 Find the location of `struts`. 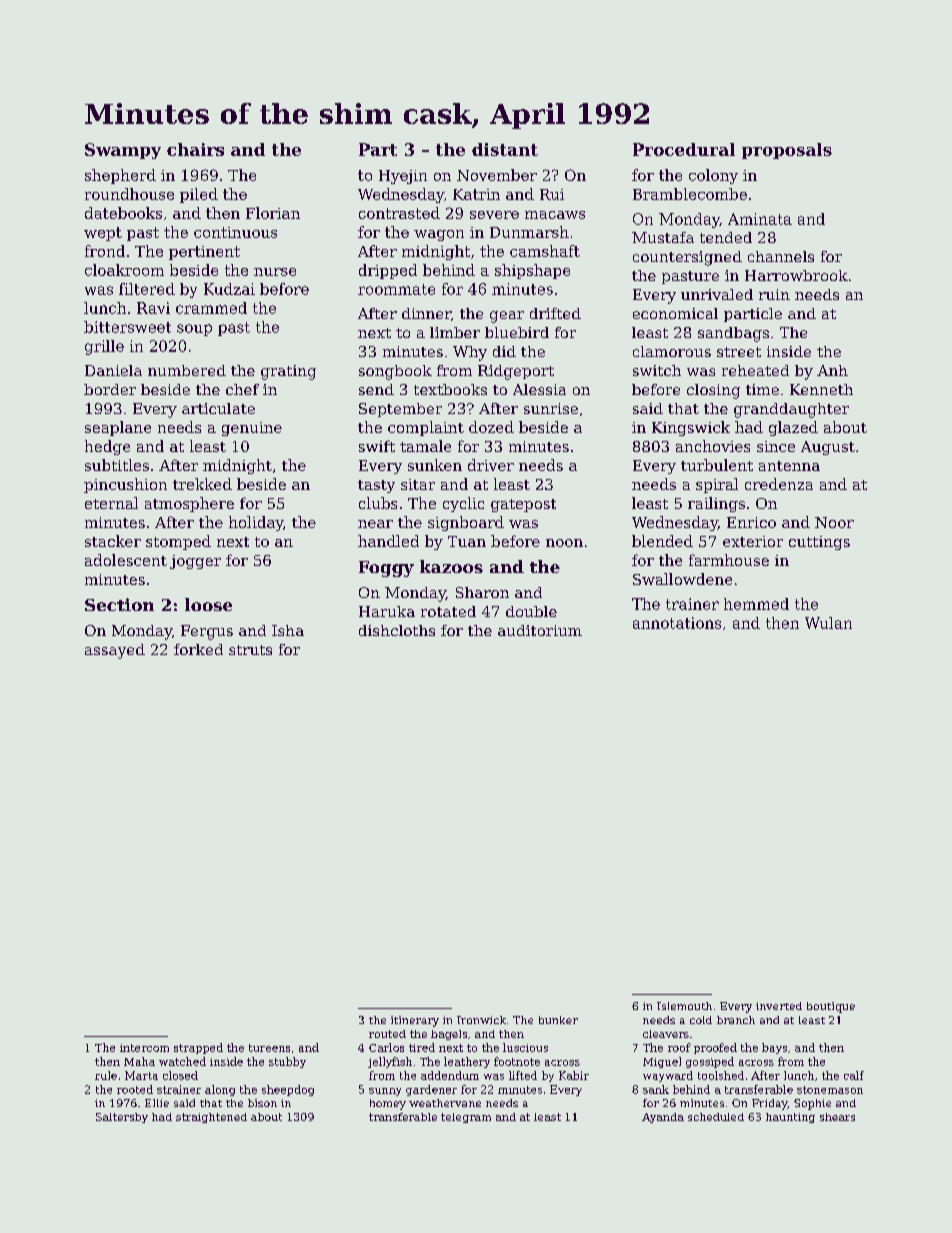

struts is located at coordinates (250, 650).
